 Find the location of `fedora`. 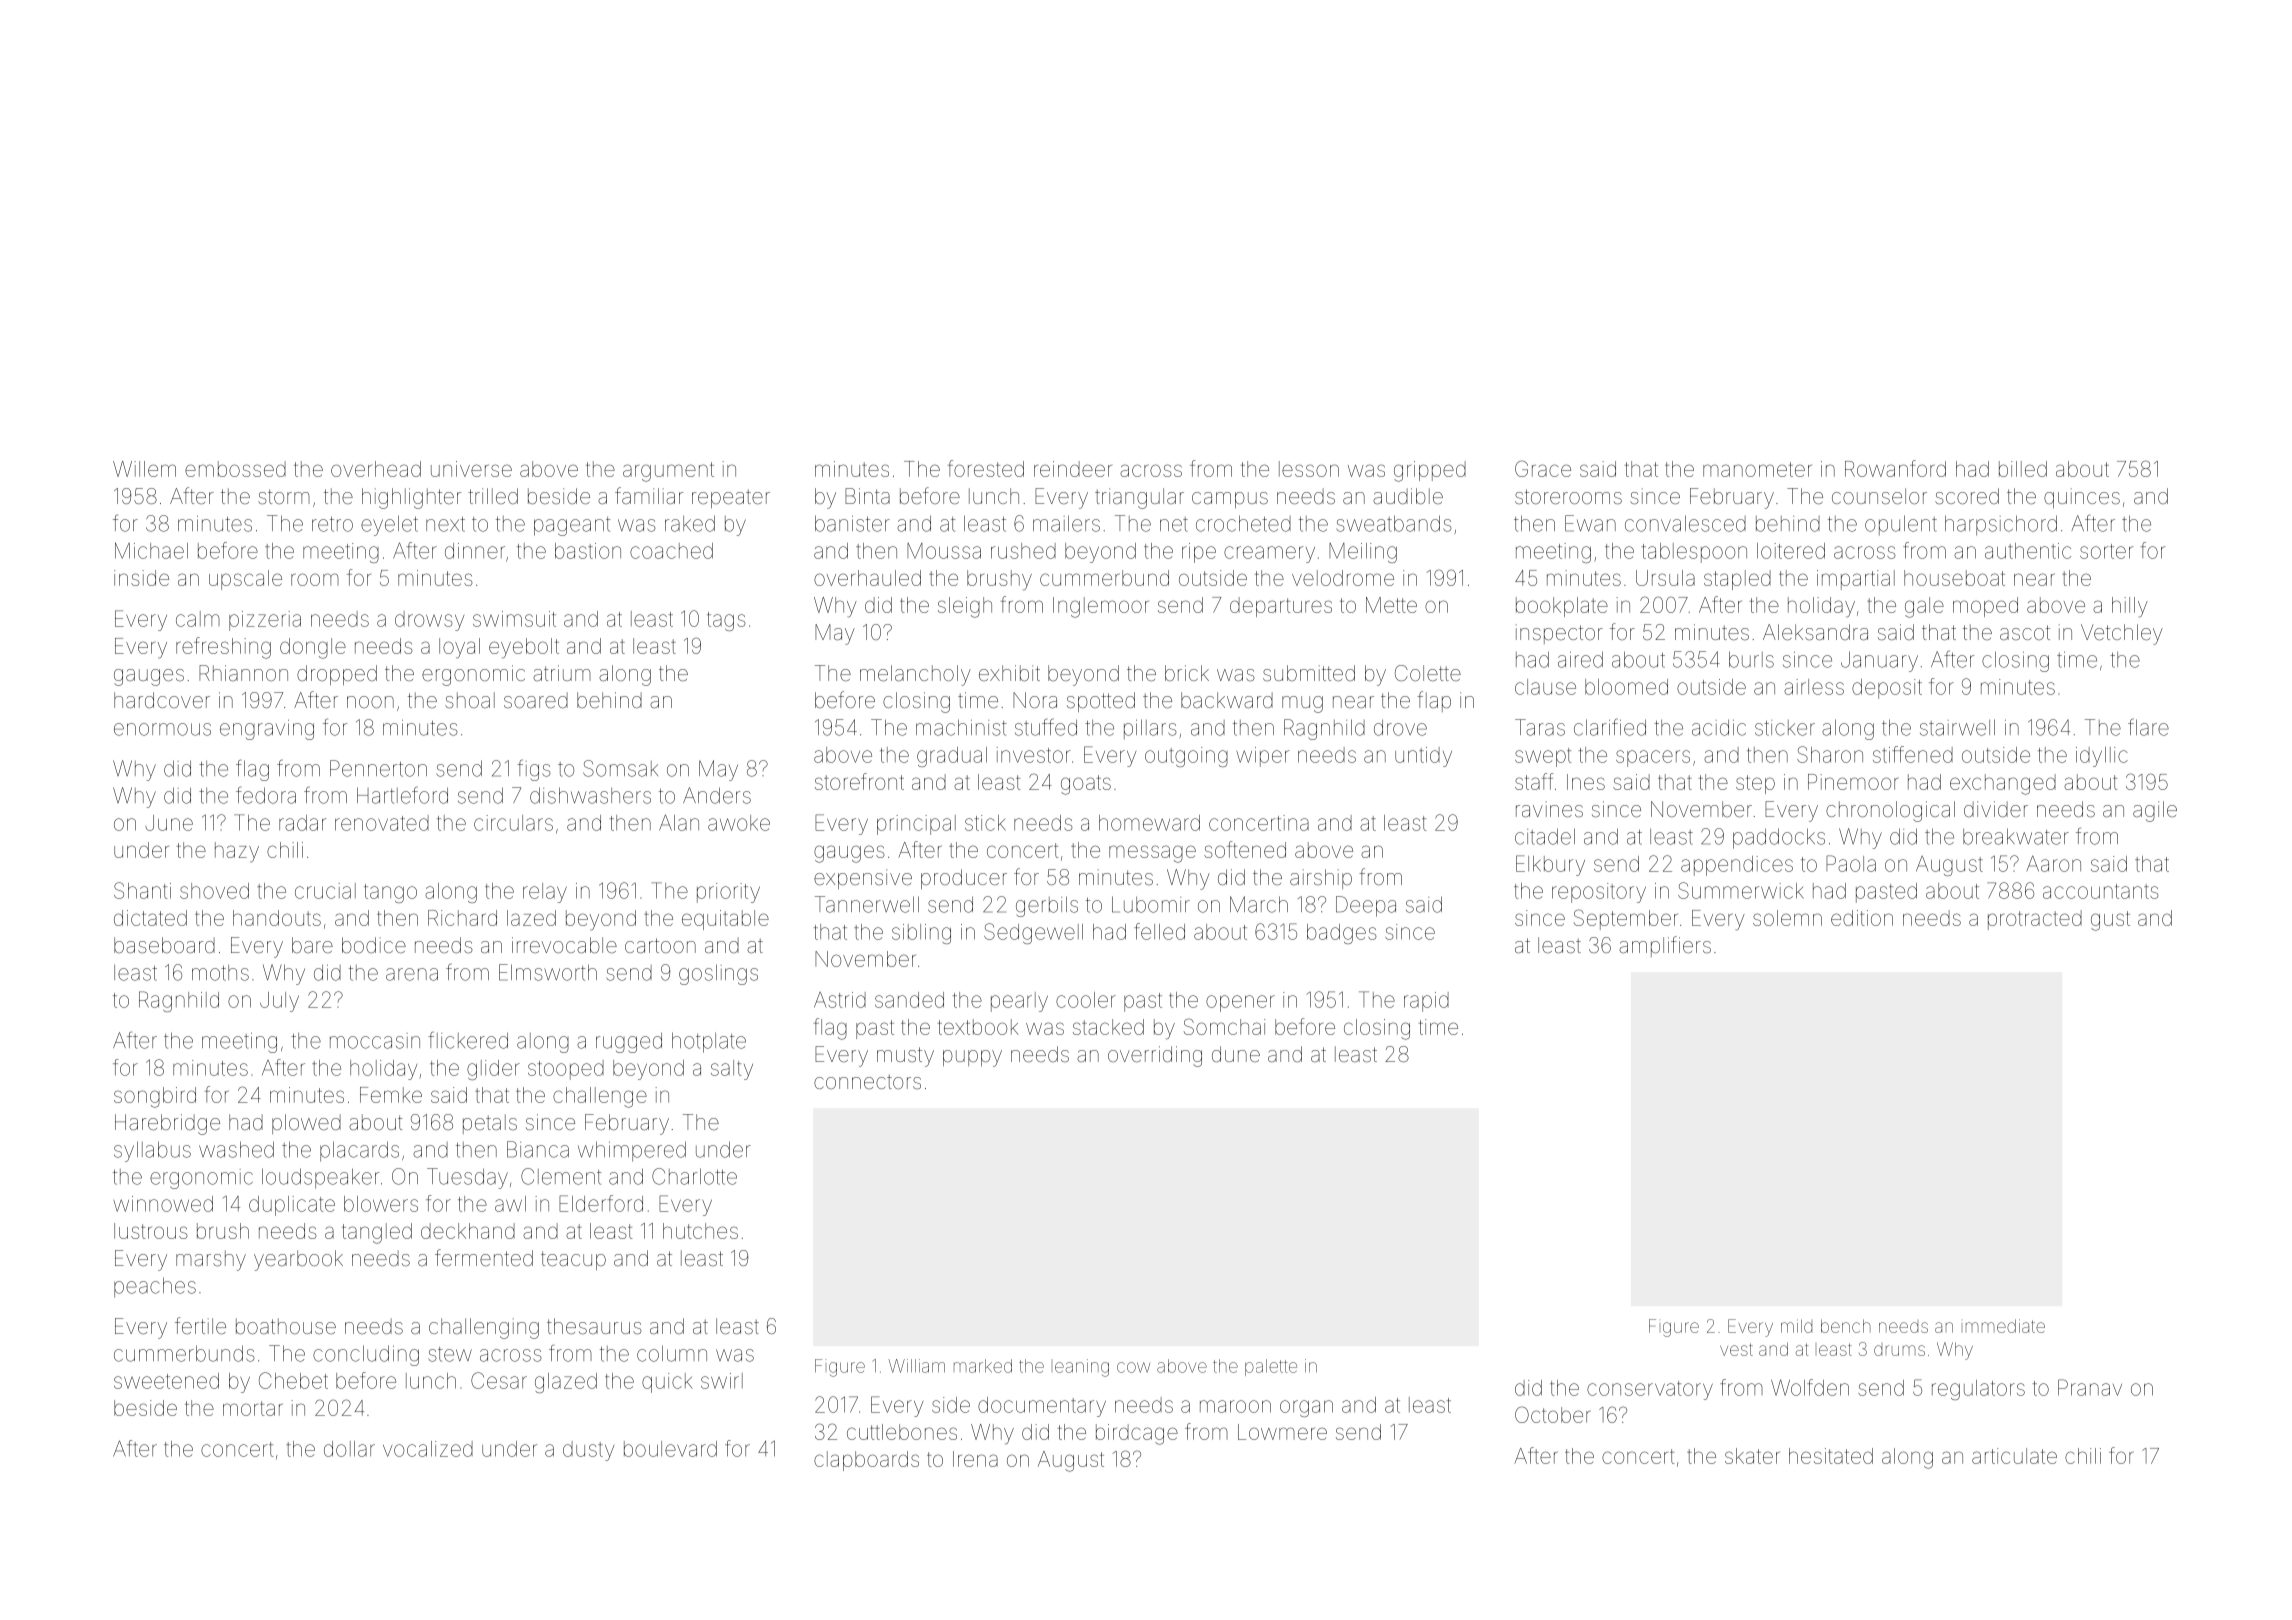

fedora is located at coordinates (266, 795).
